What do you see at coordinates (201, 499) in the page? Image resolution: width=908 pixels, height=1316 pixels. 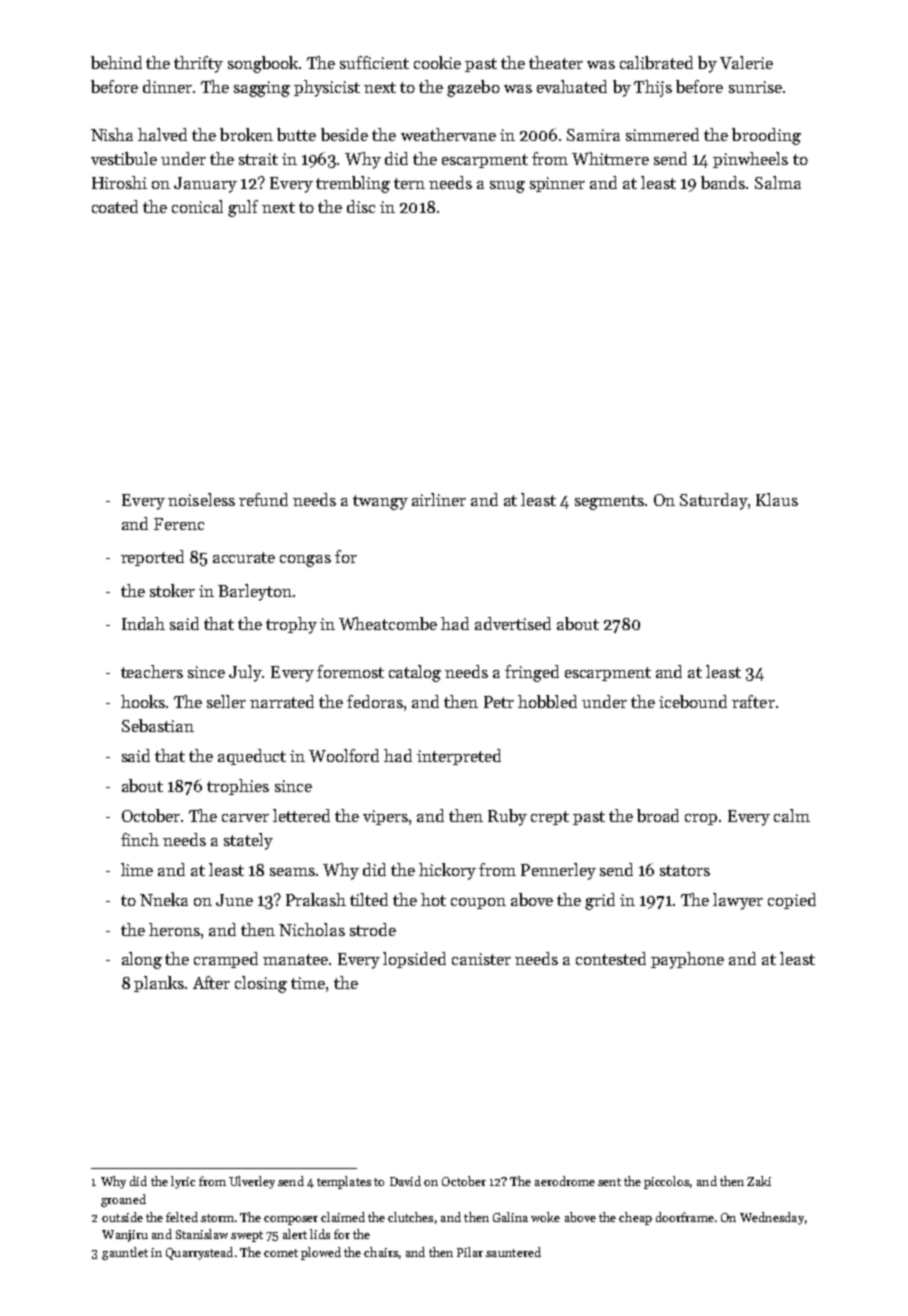 I see `noiseless` at bounding box center [201, 499].
